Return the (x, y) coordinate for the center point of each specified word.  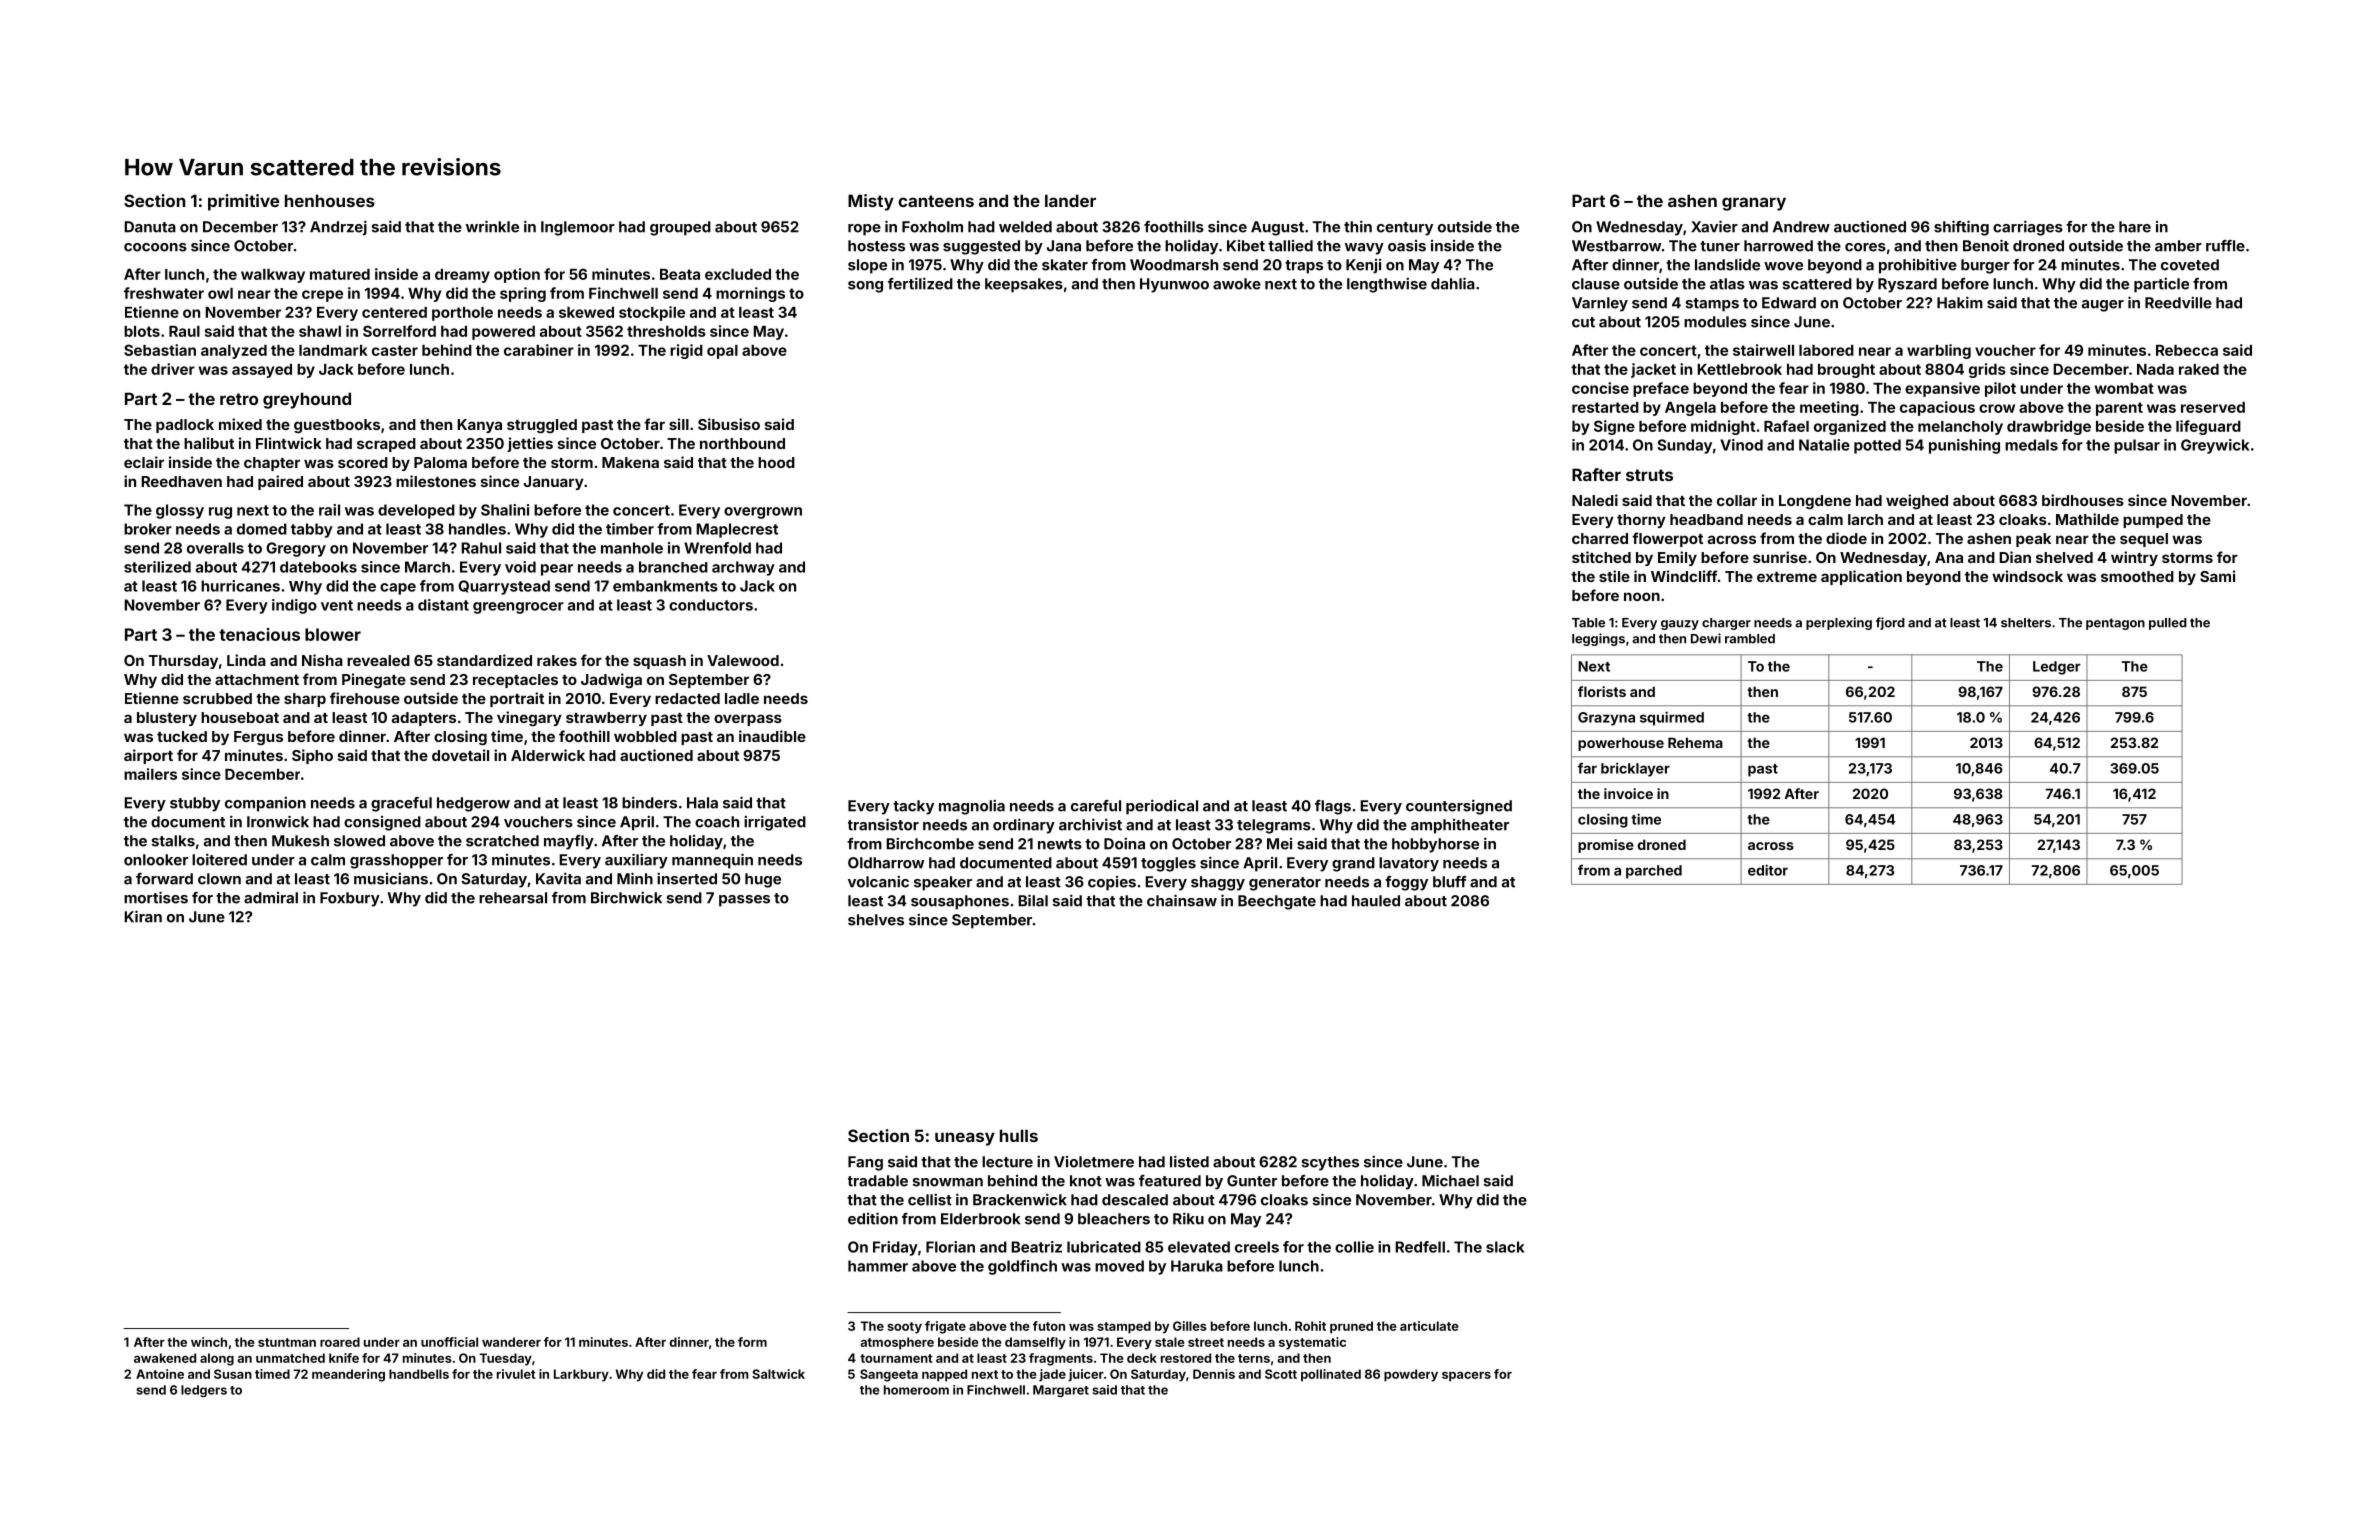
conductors (711, 605)
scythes (1330, 1163)
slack (1505, 1247)
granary (1754, 204)
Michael (1450, 1180)
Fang (865, 1163)
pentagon (2115, 624)
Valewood (743, 660)
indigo (294, 606)
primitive (243, 202)
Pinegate (374, 680)
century (1405, 229)
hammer (878, 1266)
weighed (1917, 501)
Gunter (1252, 1181)
